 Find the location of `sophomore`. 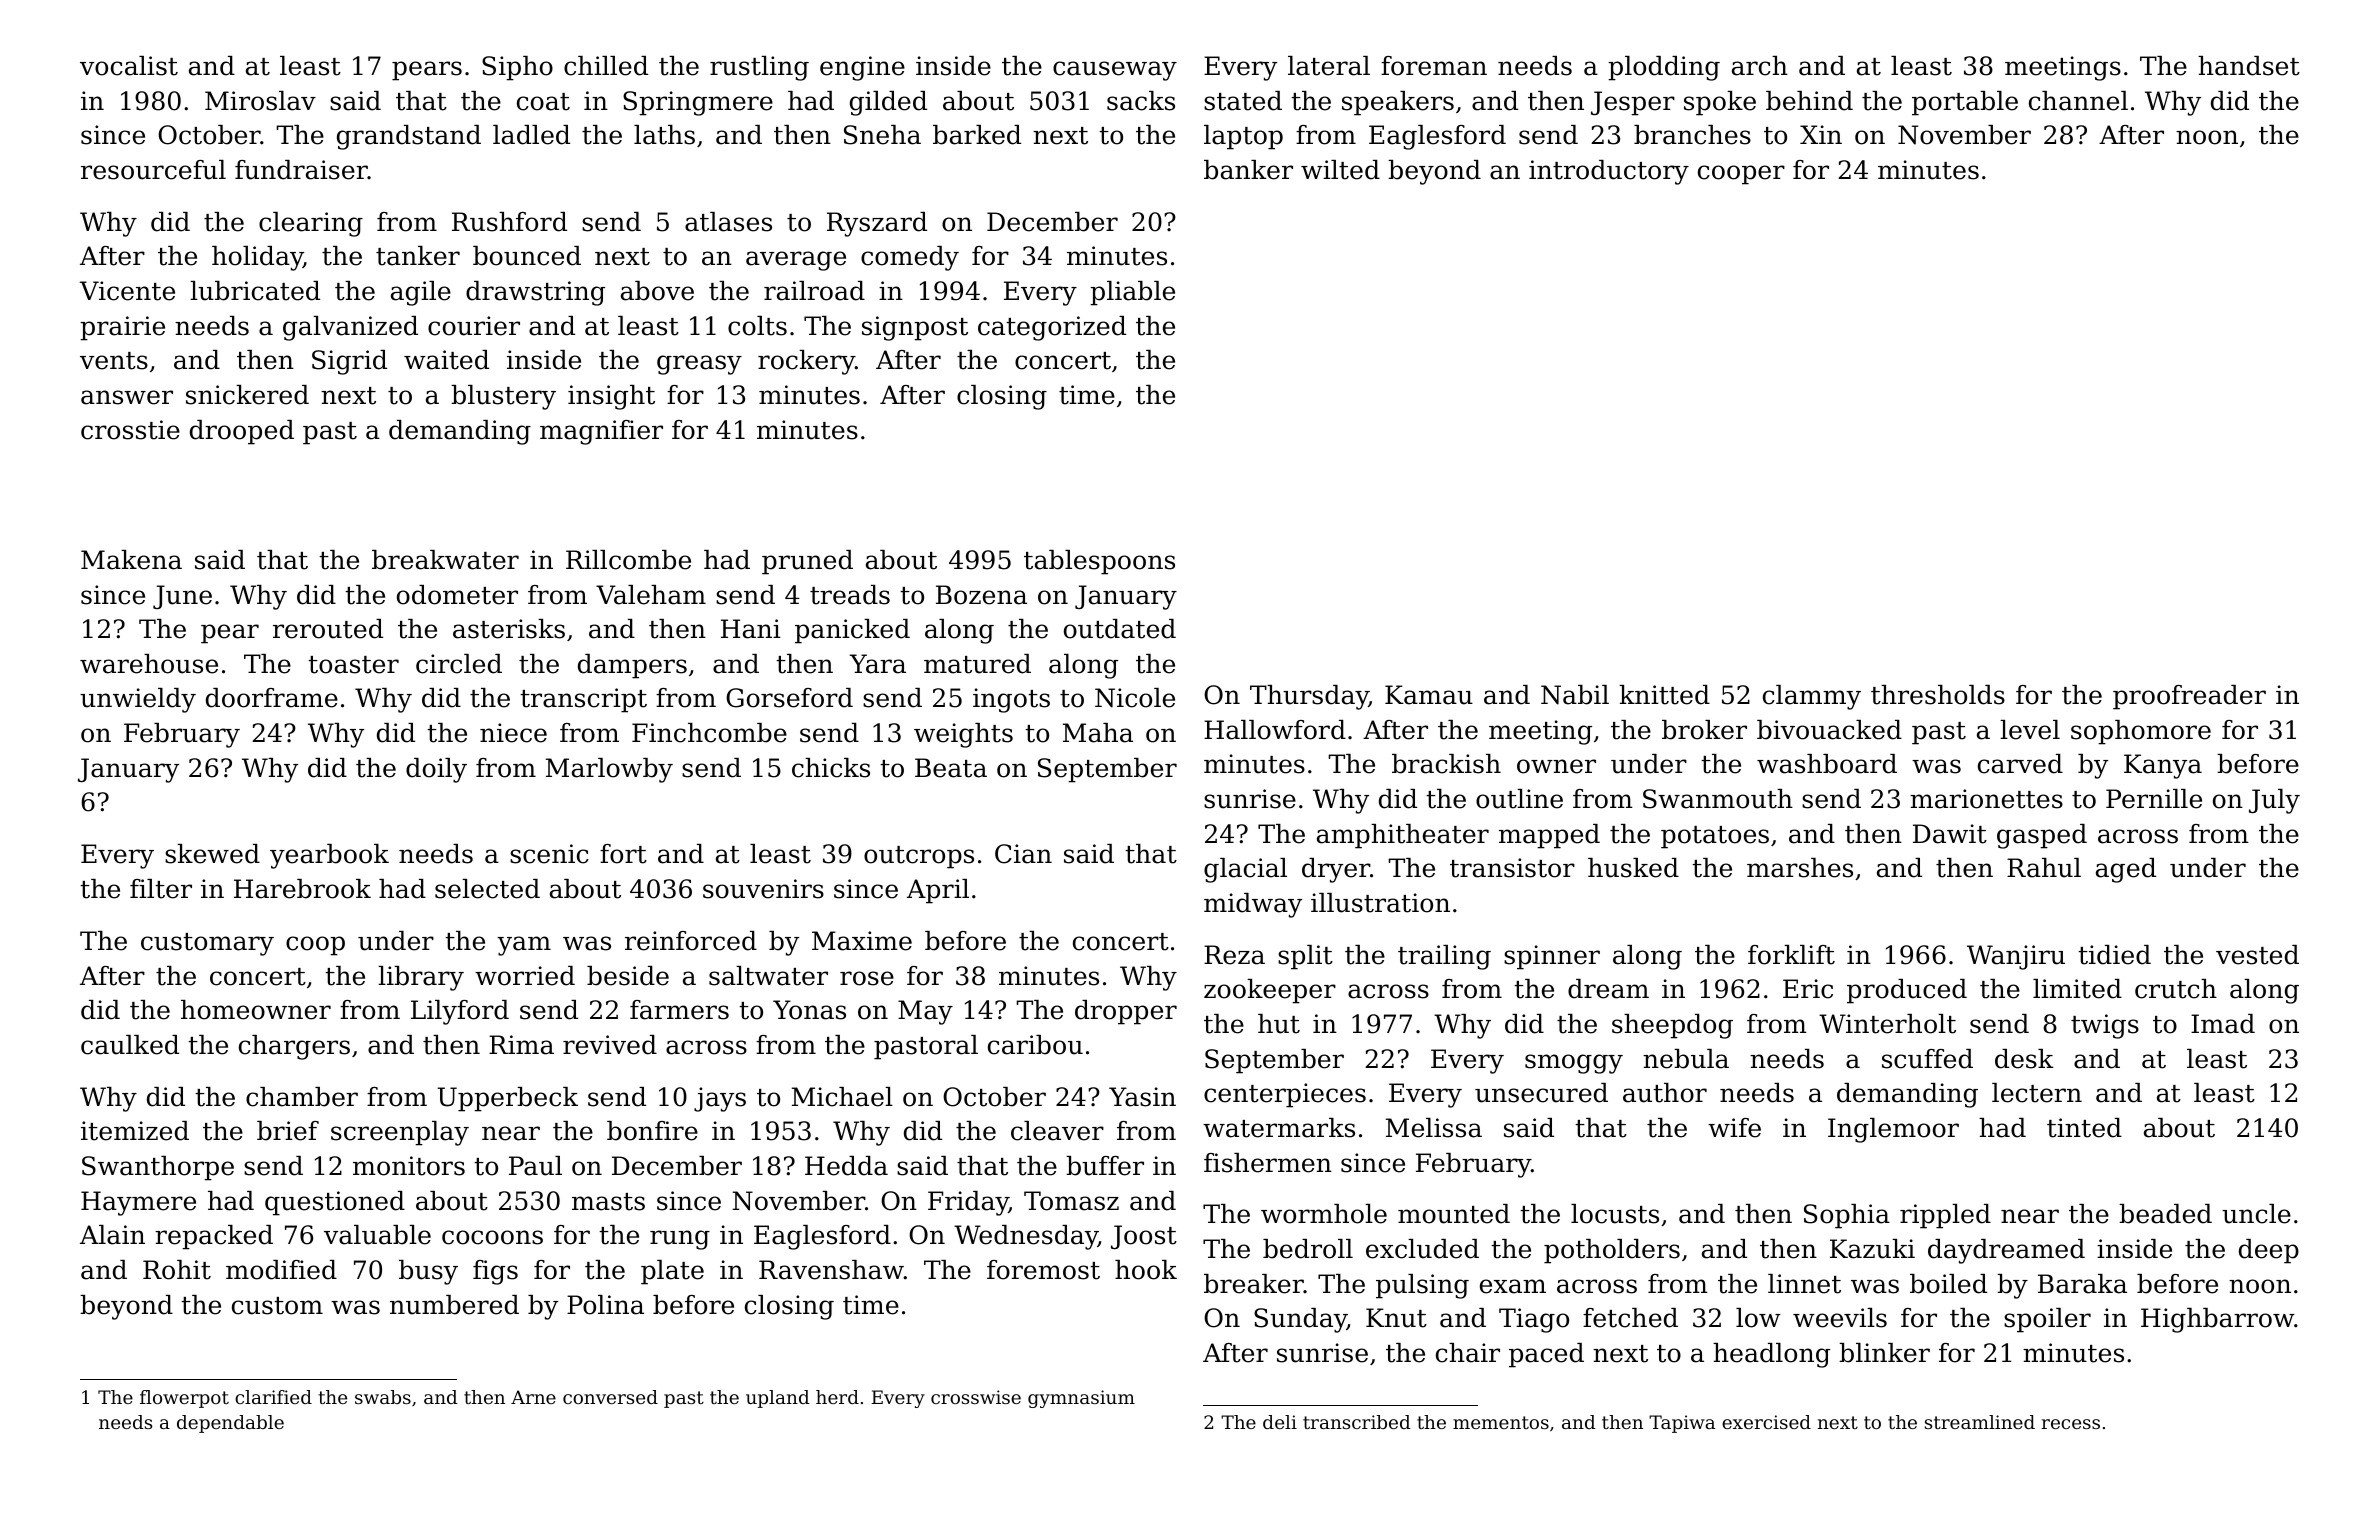

sophomore is located at coordinates (2141, 732).
